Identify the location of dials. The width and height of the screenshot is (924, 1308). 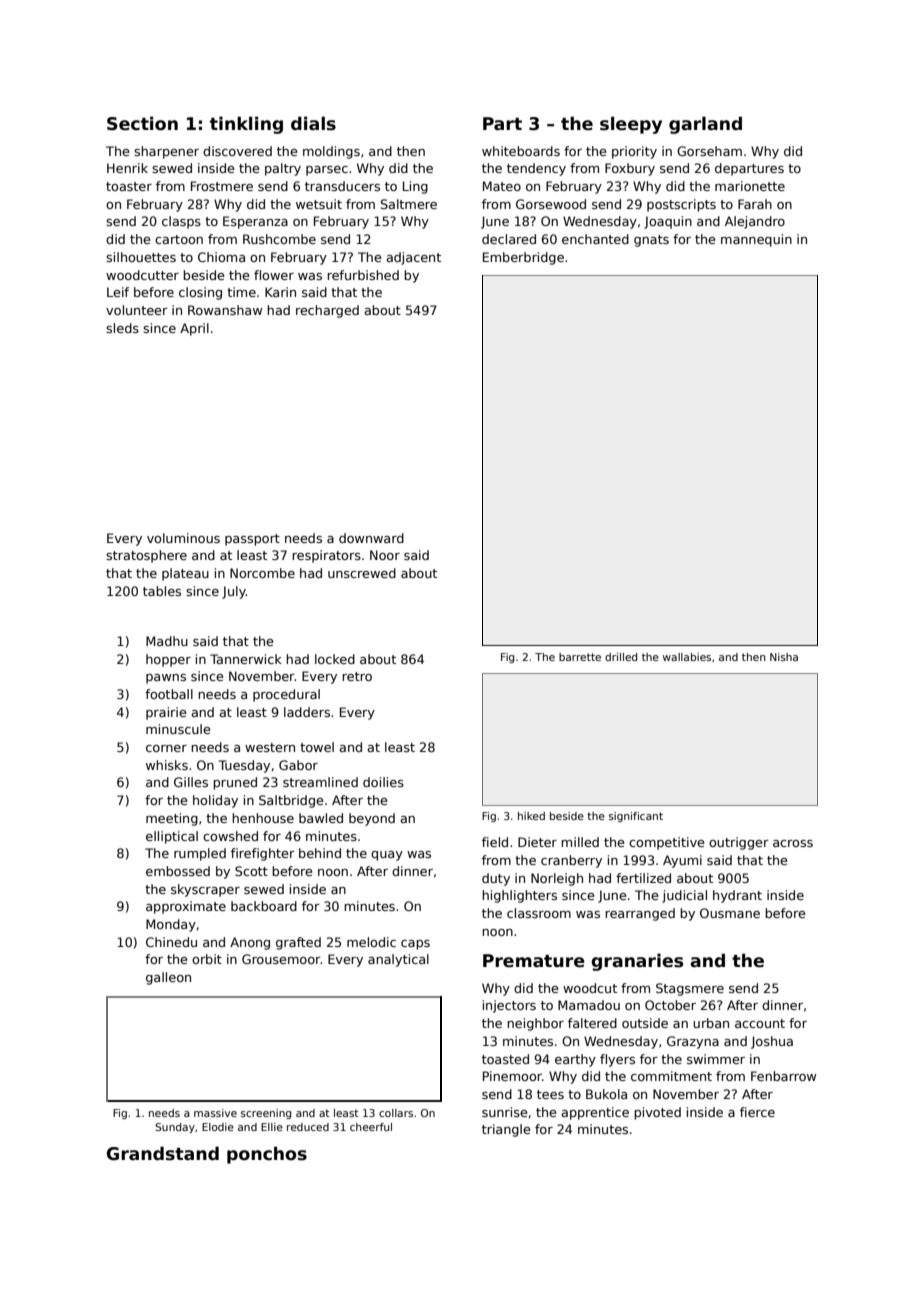
(313, 123).
